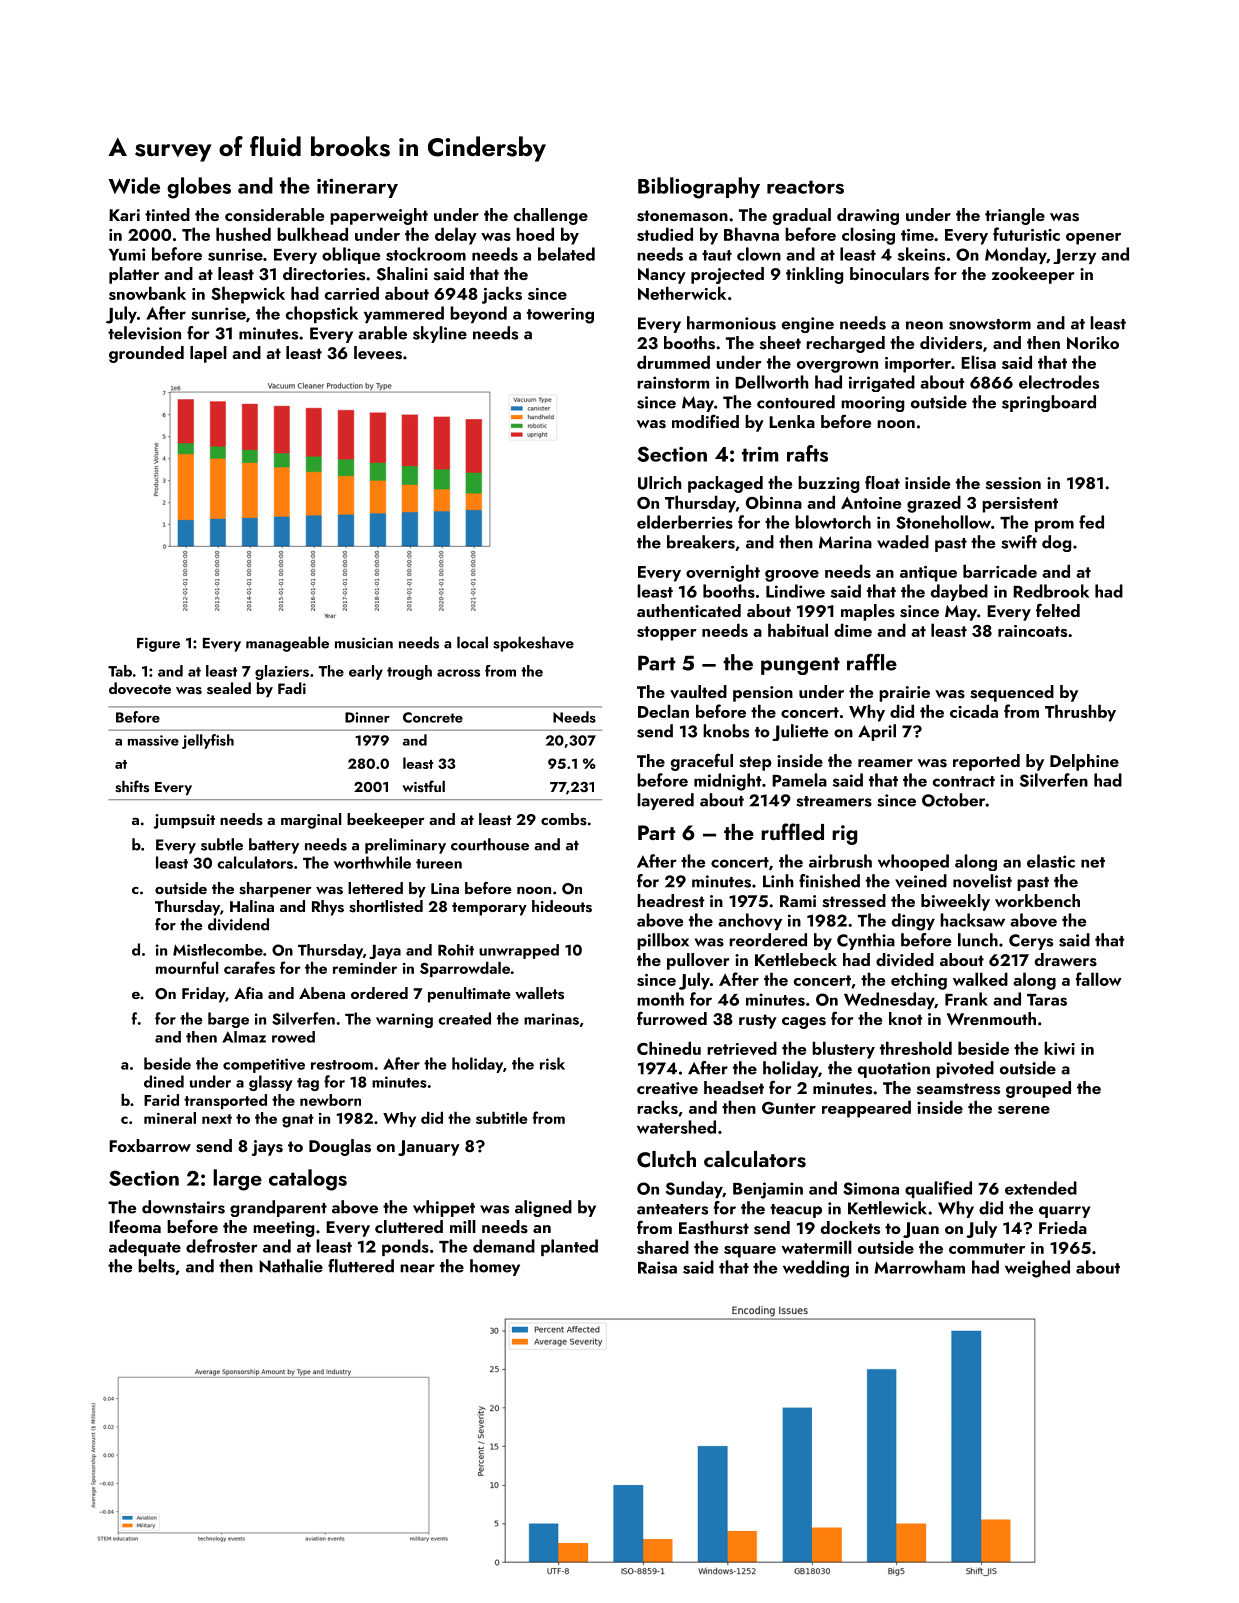 The image size is (1239, 1603). Describe the element at coordinates (816, 1269) in the screenshot. I see `wedding` at that location.
